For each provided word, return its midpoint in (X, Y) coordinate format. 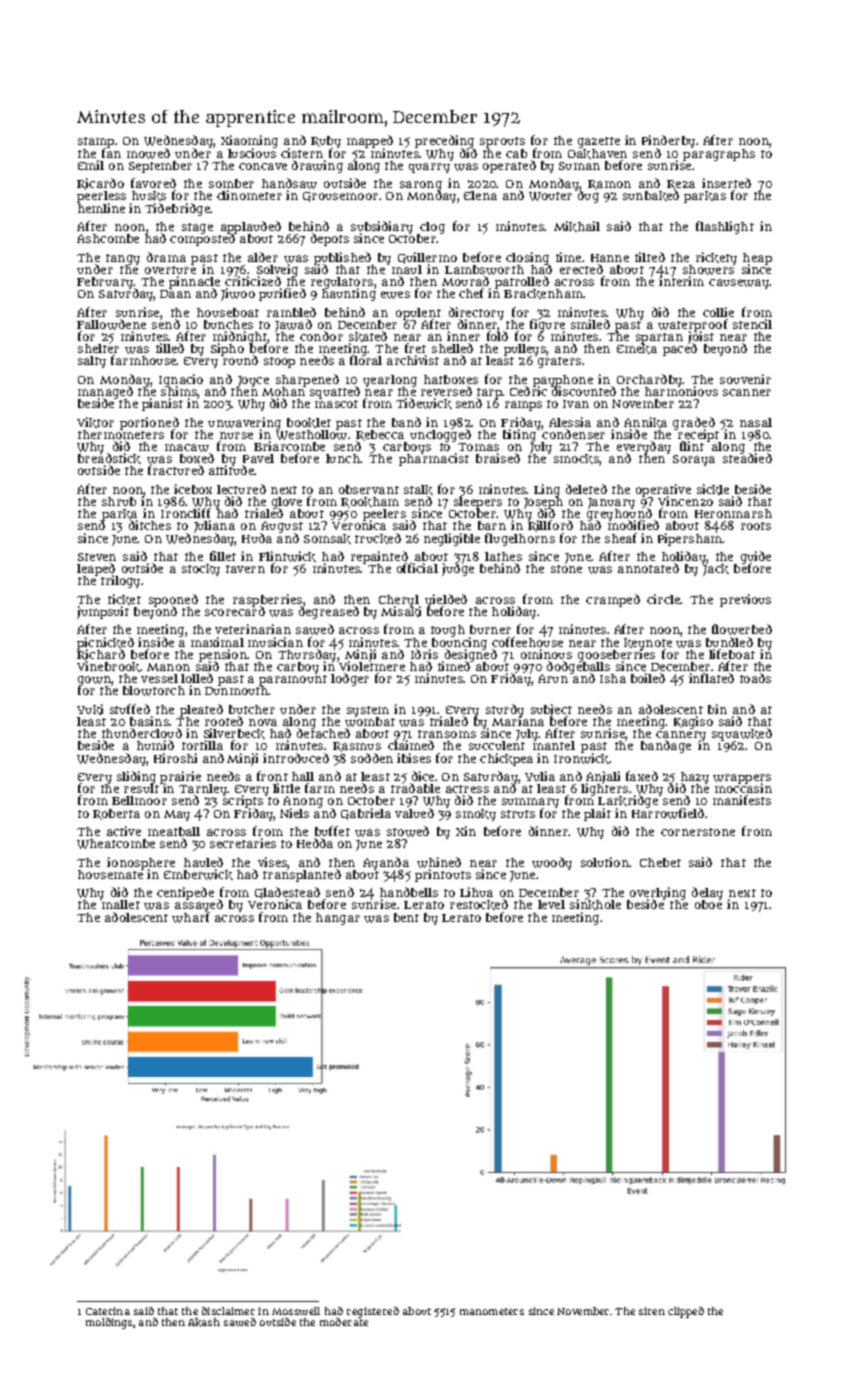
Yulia (540, 776)
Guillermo (427, 258)
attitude (231, 470)
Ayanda (386, 863)
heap (757, 258)
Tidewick (424, 403)
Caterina (108, 1311)
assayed (199, 906)
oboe (708, 904)
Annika (645, 422)
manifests (742, 800)
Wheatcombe (116, 844)
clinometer (249, 195)
